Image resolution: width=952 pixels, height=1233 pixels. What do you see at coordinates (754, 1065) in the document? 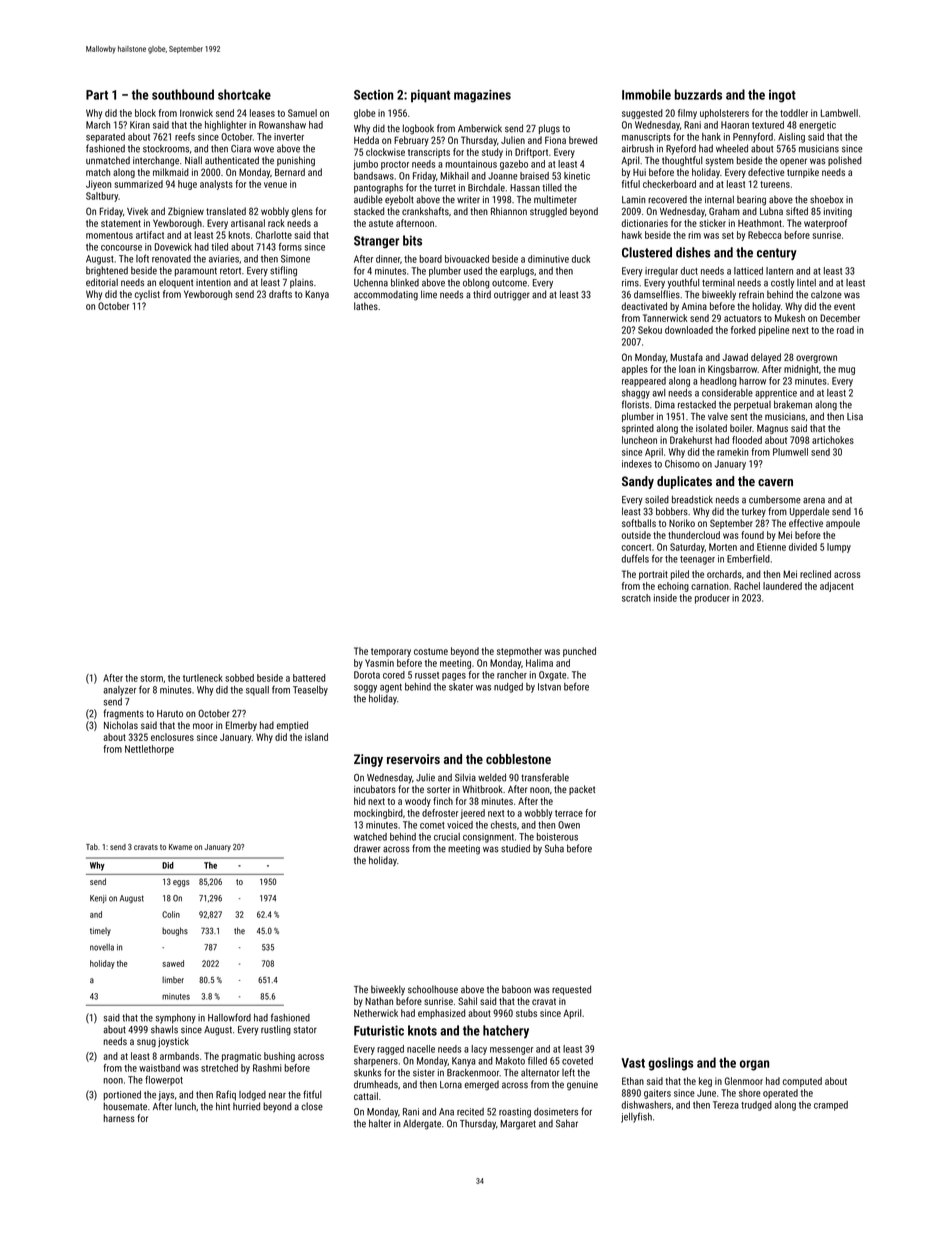
I see `organ` at bounding box center [754, 1065].
